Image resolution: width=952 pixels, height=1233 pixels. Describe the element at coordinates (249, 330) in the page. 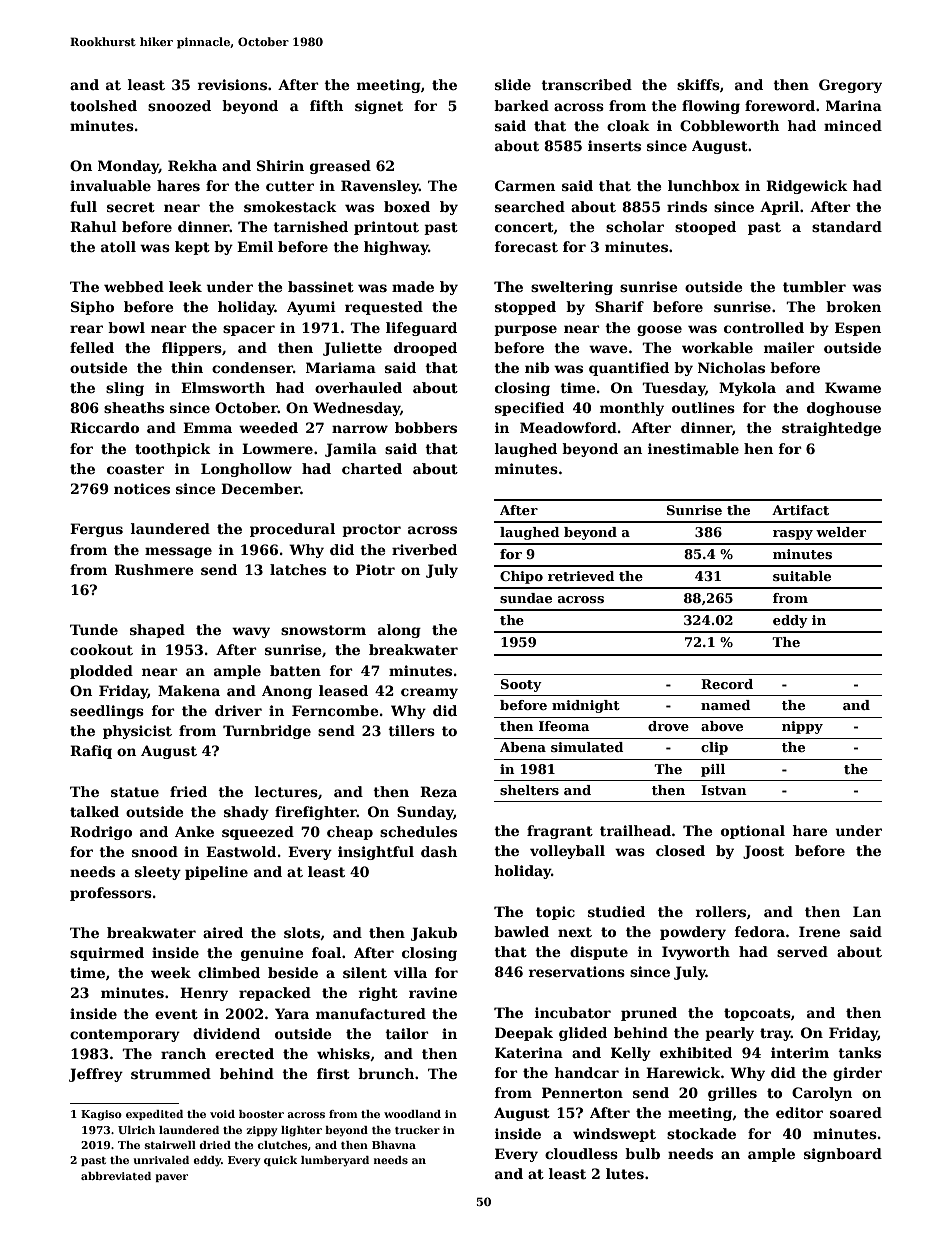

I see `spacer` at that location.
